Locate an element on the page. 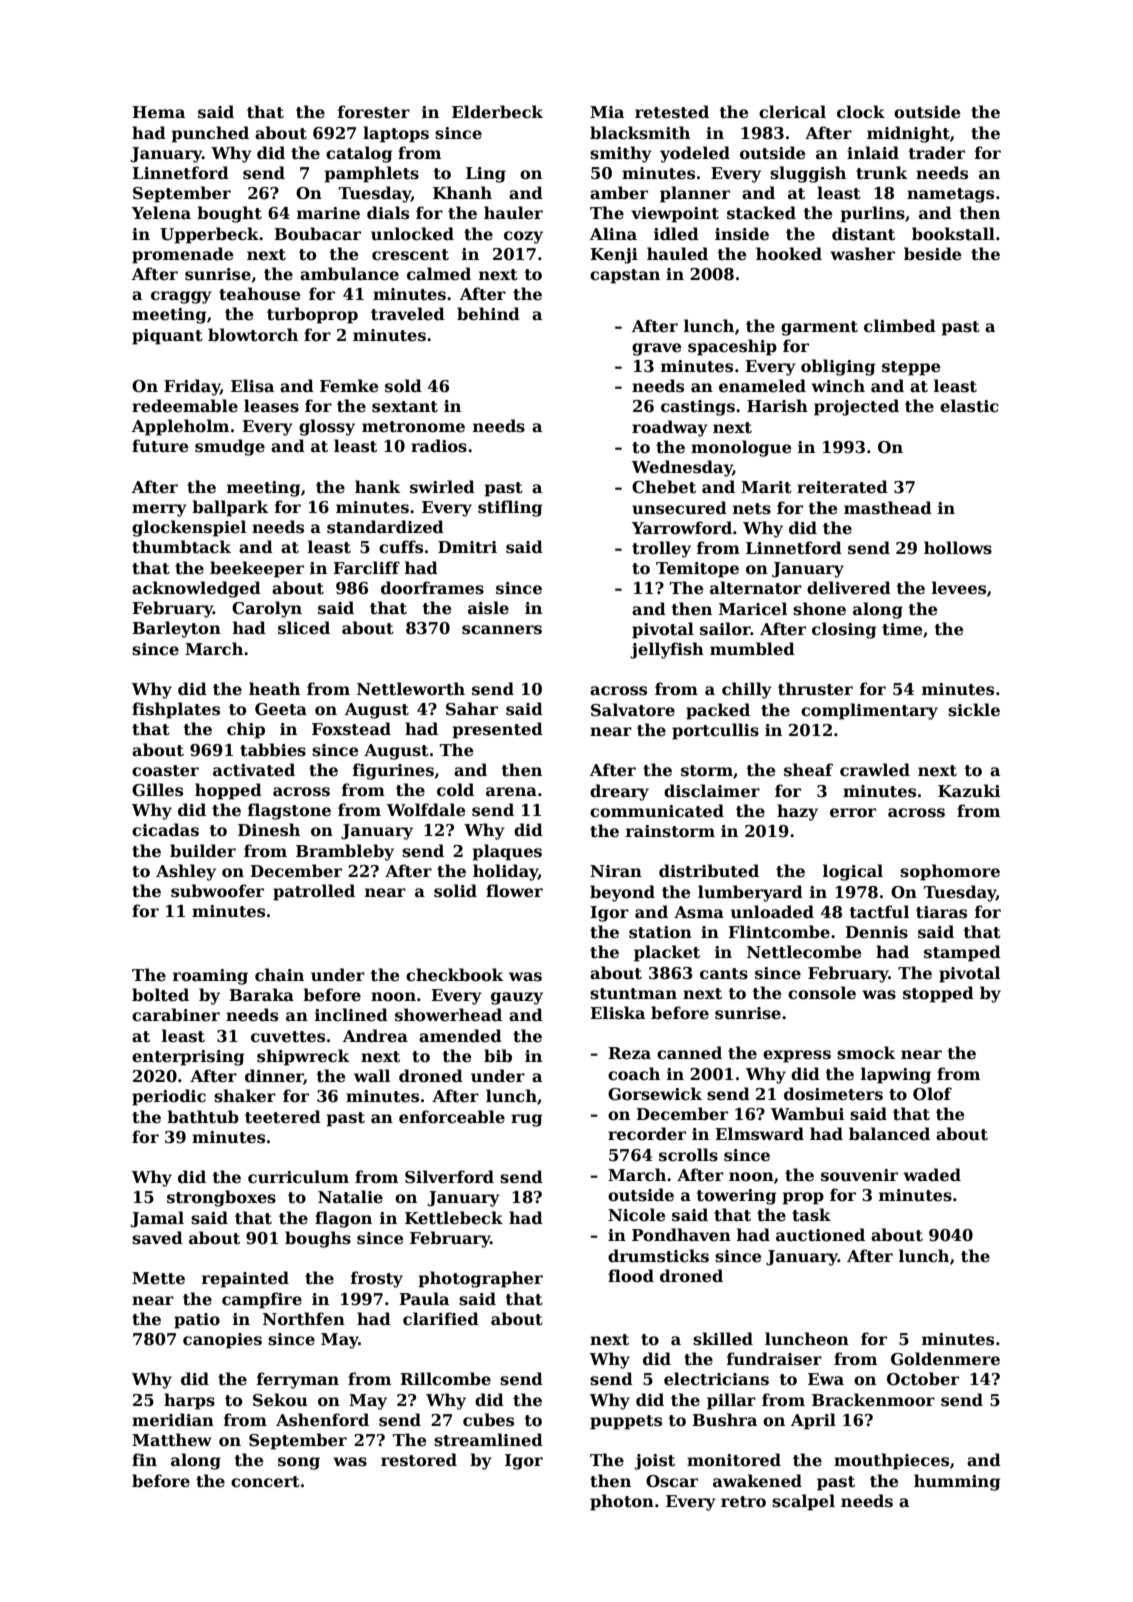 Image resolution: width=1133 pixels, height=1602 pixels. washer is located at coordinates (862, 254).
